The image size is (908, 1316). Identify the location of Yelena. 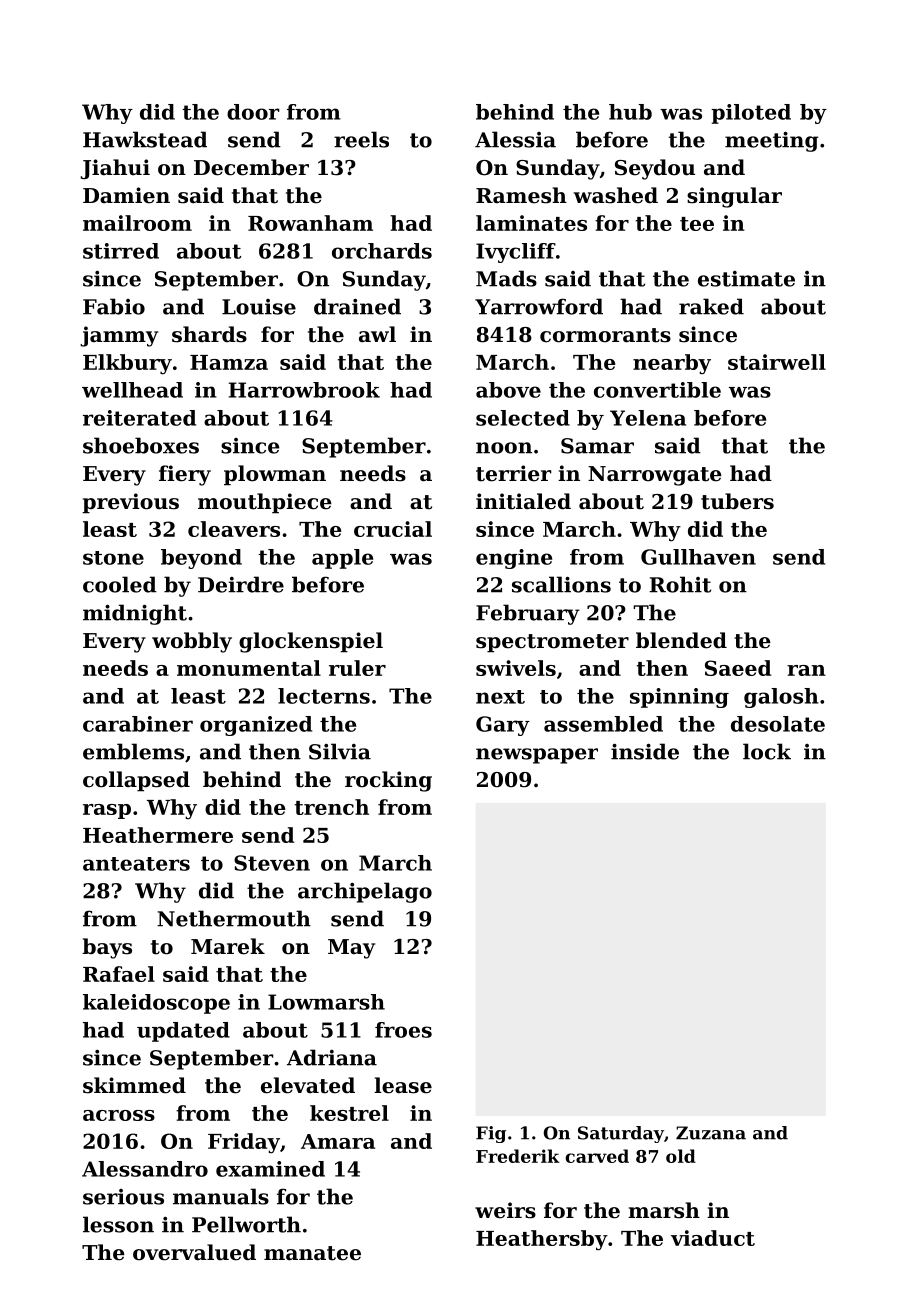
(648, 418).
